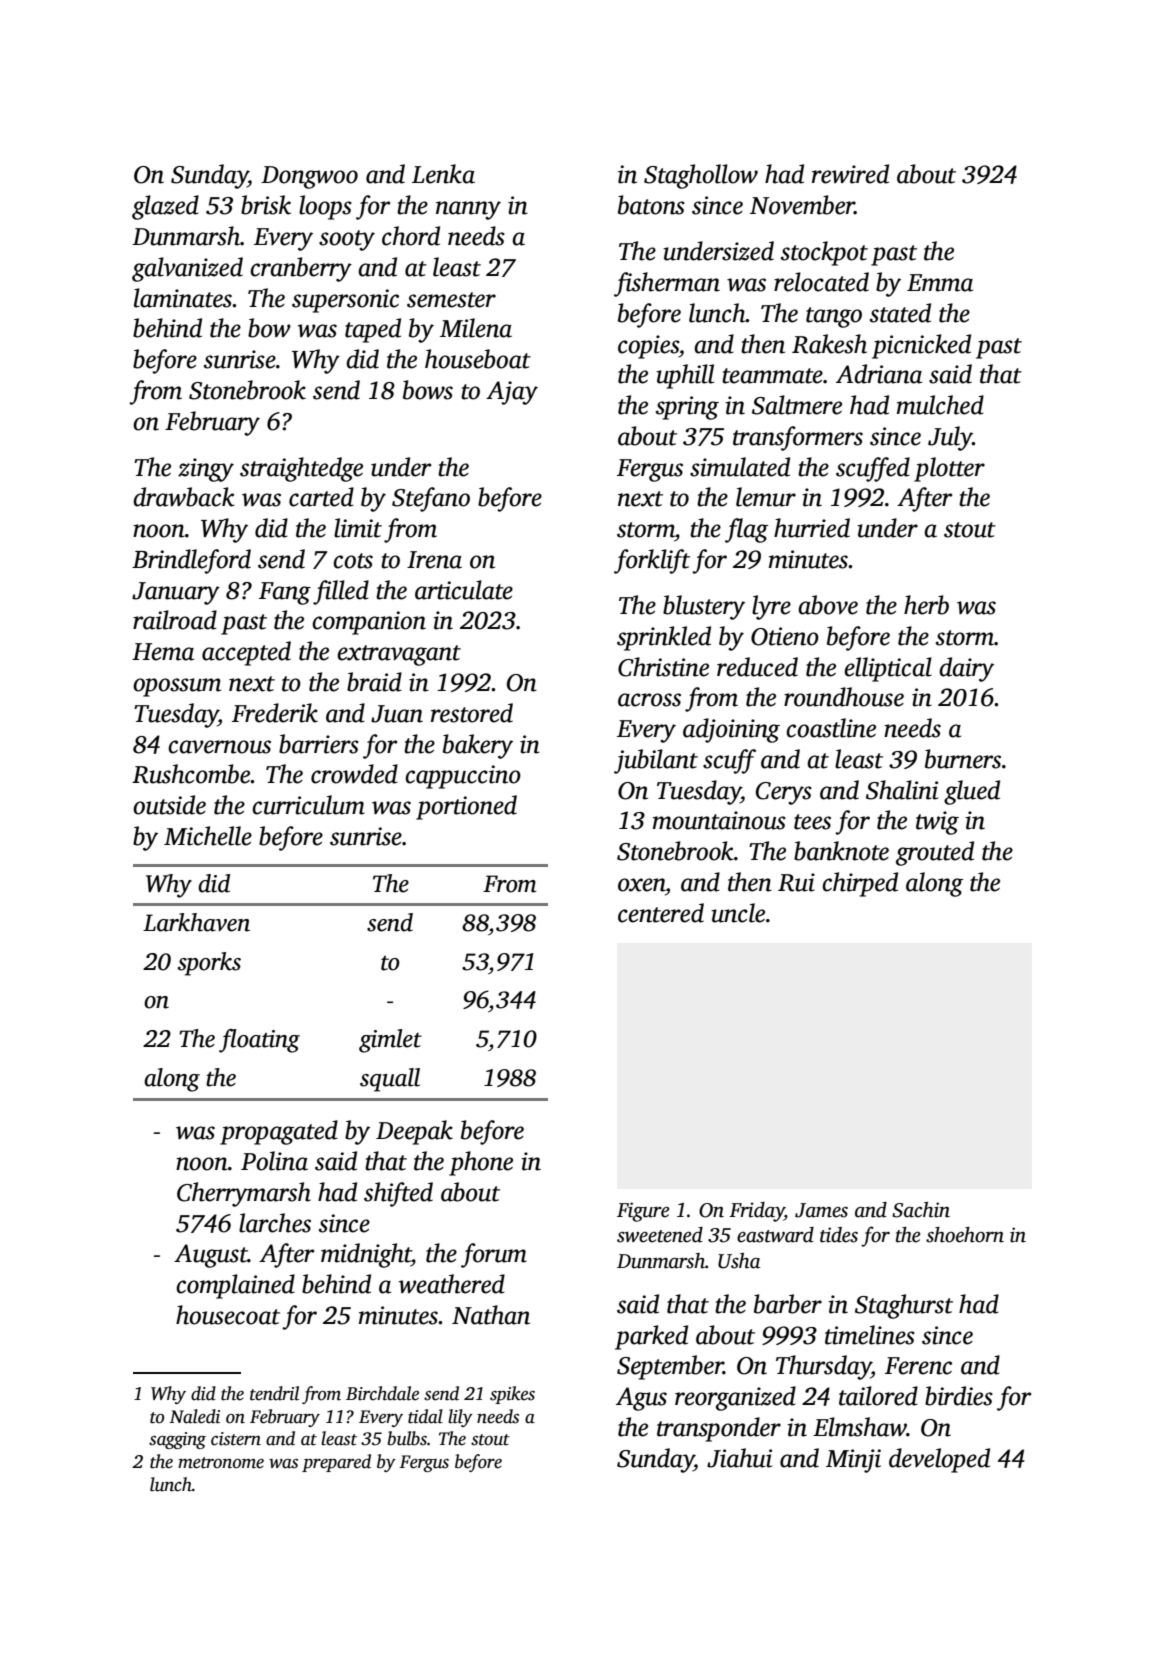  What do you see at coordinates (478, 359) in the document?
I see `houseboat` at bounding box center [478, 359].
